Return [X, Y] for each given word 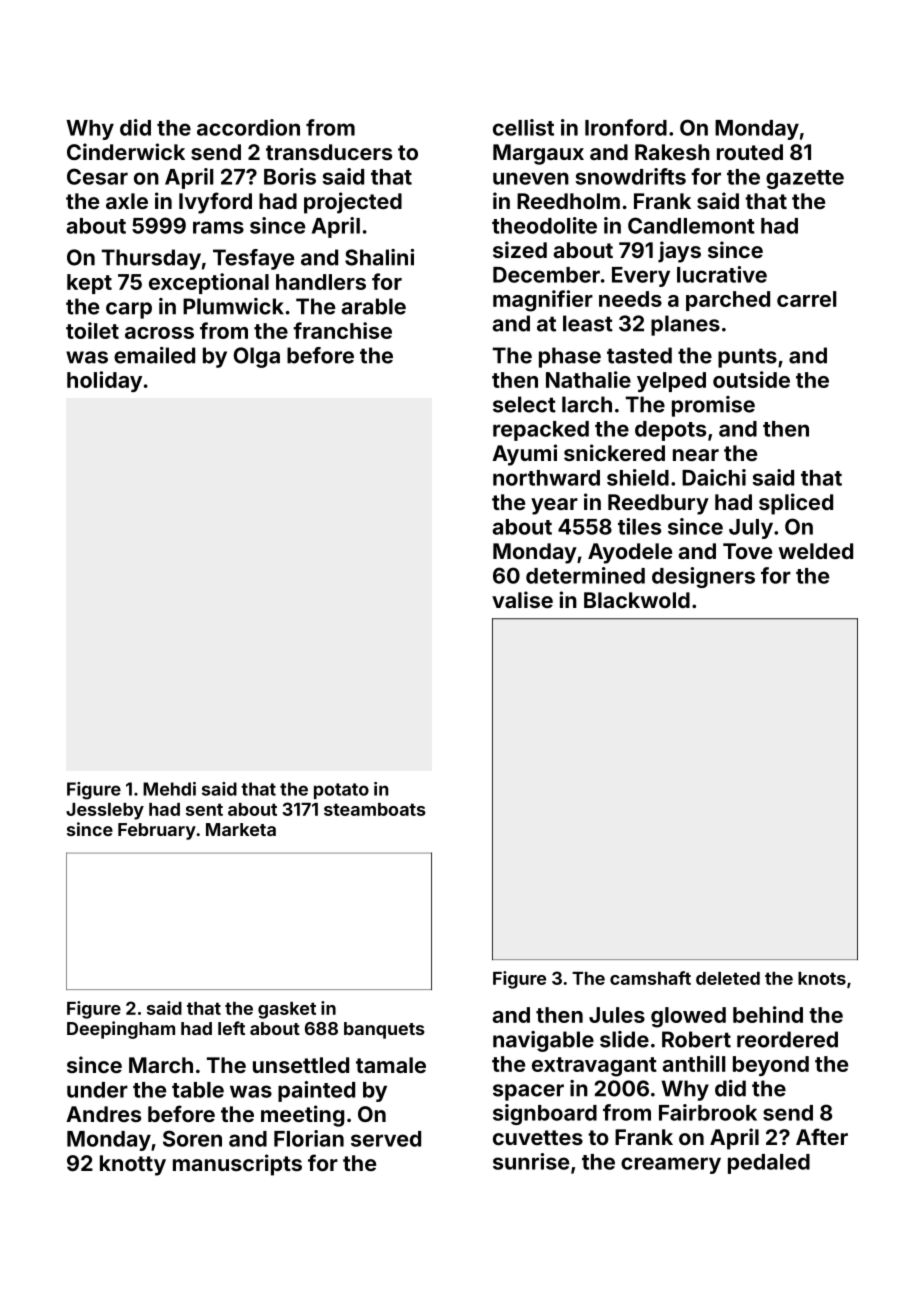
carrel [806, 299]
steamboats [375, 809]
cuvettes [538, 1137]
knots [822, 978]
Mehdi [169, 789]
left [231, 1028]
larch [587, 404]
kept [89, 284]
